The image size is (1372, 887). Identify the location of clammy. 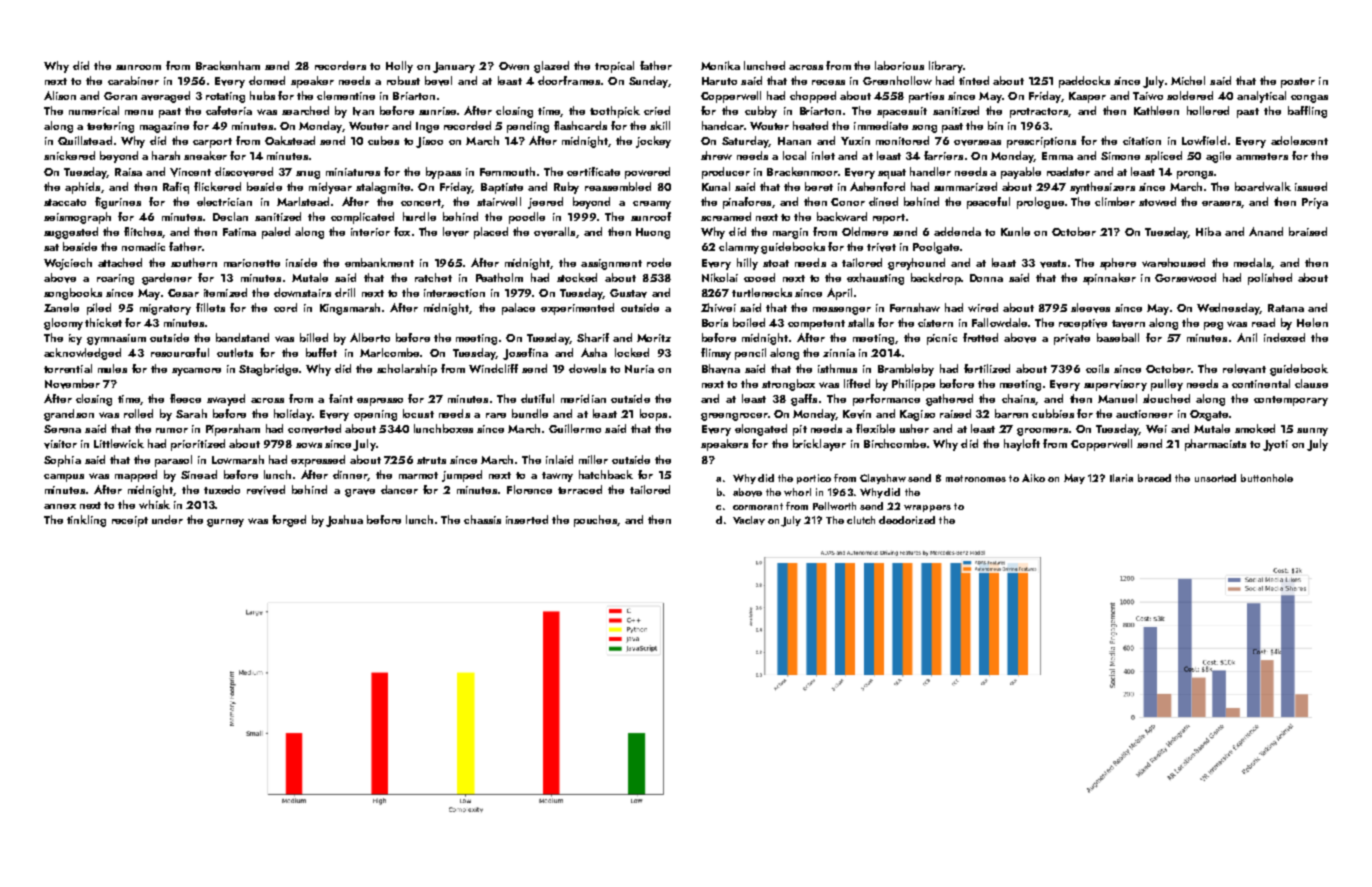
(739, 248).
